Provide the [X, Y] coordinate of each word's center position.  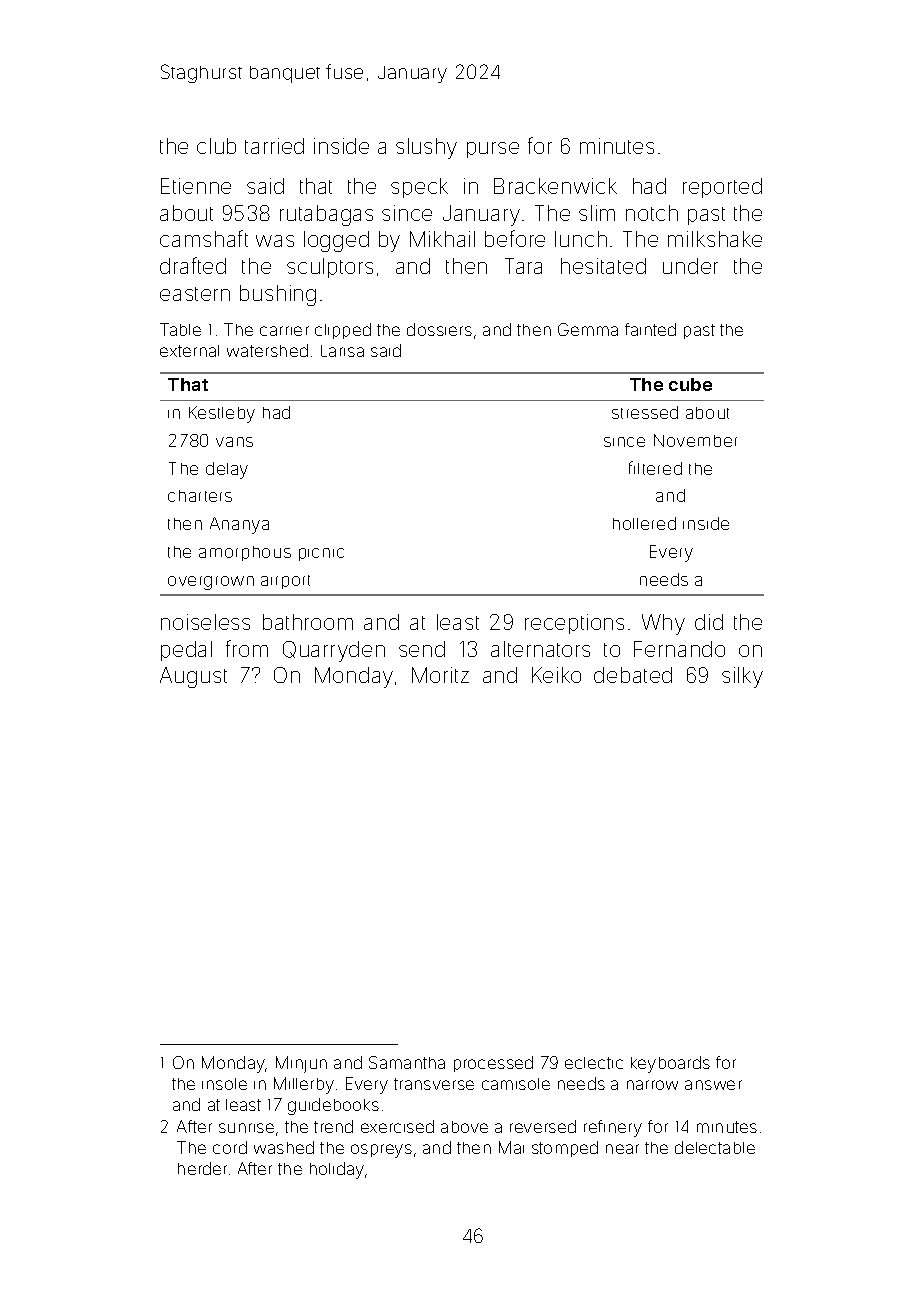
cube [690, 384]
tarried [274, 146]
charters [200, 496]
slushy [426, 148]
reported [722, 188]
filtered [655, 468]
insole [224, 1084]
